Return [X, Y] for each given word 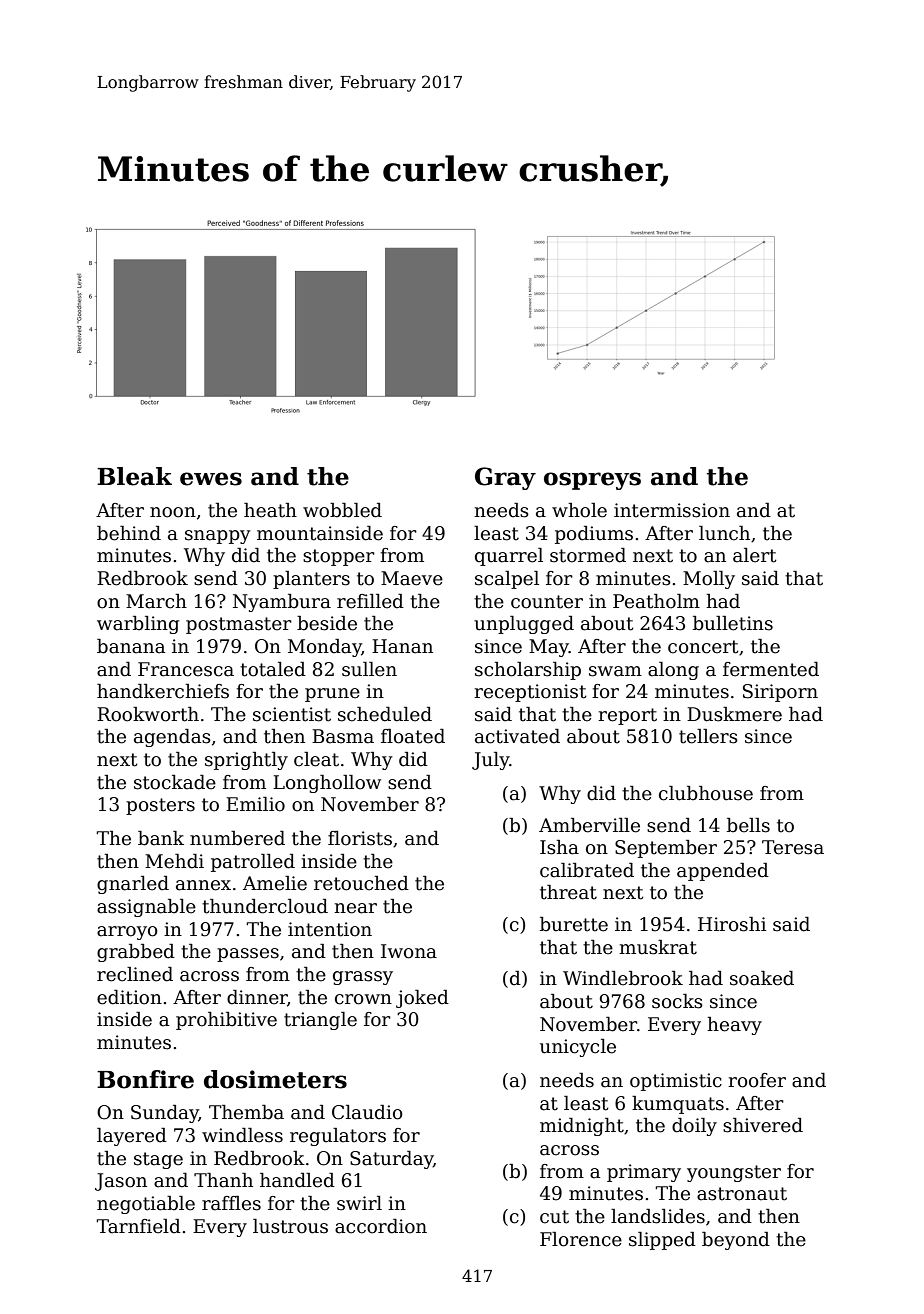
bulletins [733, 623]
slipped [662, 1241]
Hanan [402, 646]
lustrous [290, 1226]
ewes [211, 479]
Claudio [367, 1112]
